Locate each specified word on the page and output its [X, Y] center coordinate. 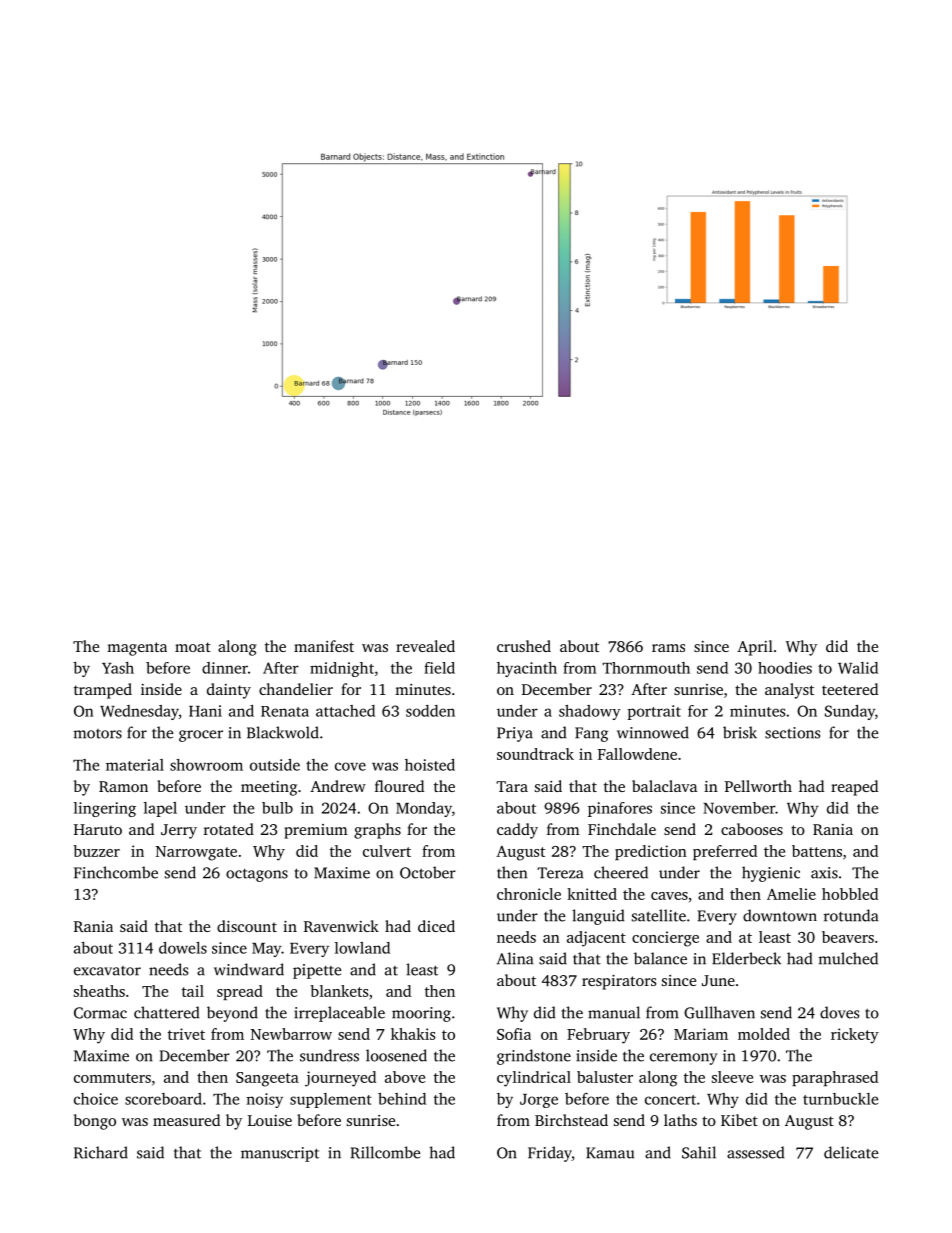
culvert [387, 851]
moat [193, 647]
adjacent [596, 939]
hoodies [785, 668]
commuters [112, 1078]
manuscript [280, 1154]
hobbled [850, 894]
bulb [277, 808]
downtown [780, 915]
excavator [107, 971]
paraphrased [835, 1078]
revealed [425, 646]
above [405, 1077]
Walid [858, 668]
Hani [205, 711]
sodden [430, 711]
